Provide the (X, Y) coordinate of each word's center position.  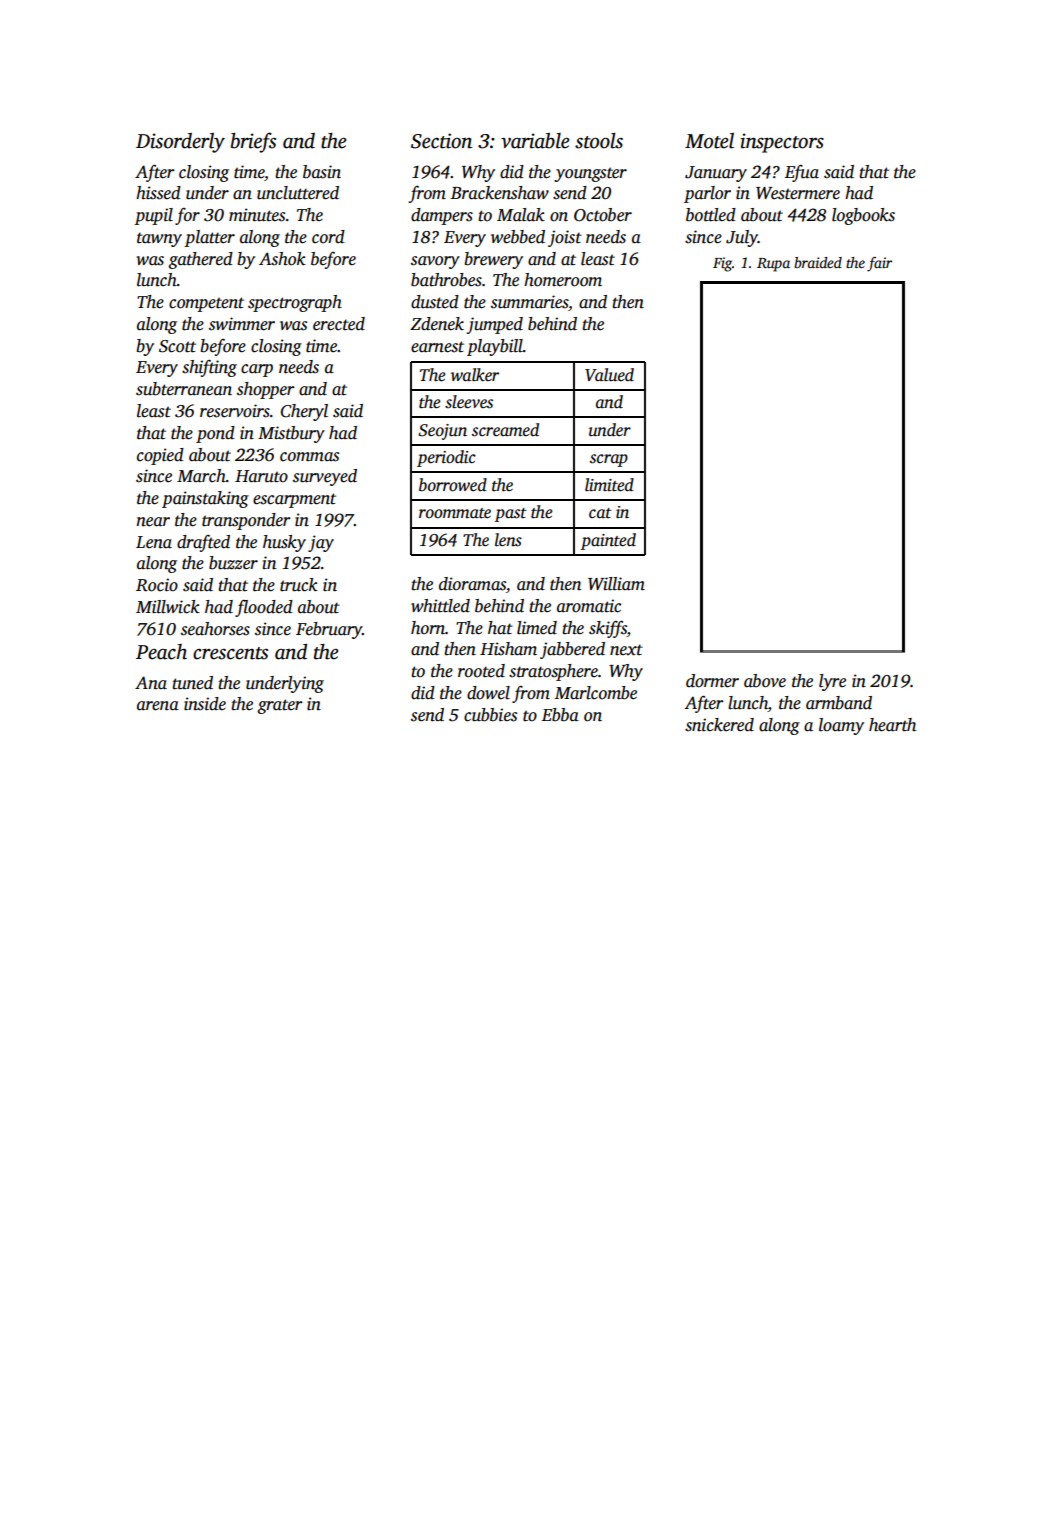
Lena (154, 542)
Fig (722, 264)
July (742, 238)
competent (206, 304)
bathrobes (446, 280)
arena (158, 706)
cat (600, 513)
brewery (493, 260)
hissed (158, 193)
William (616, 584)
